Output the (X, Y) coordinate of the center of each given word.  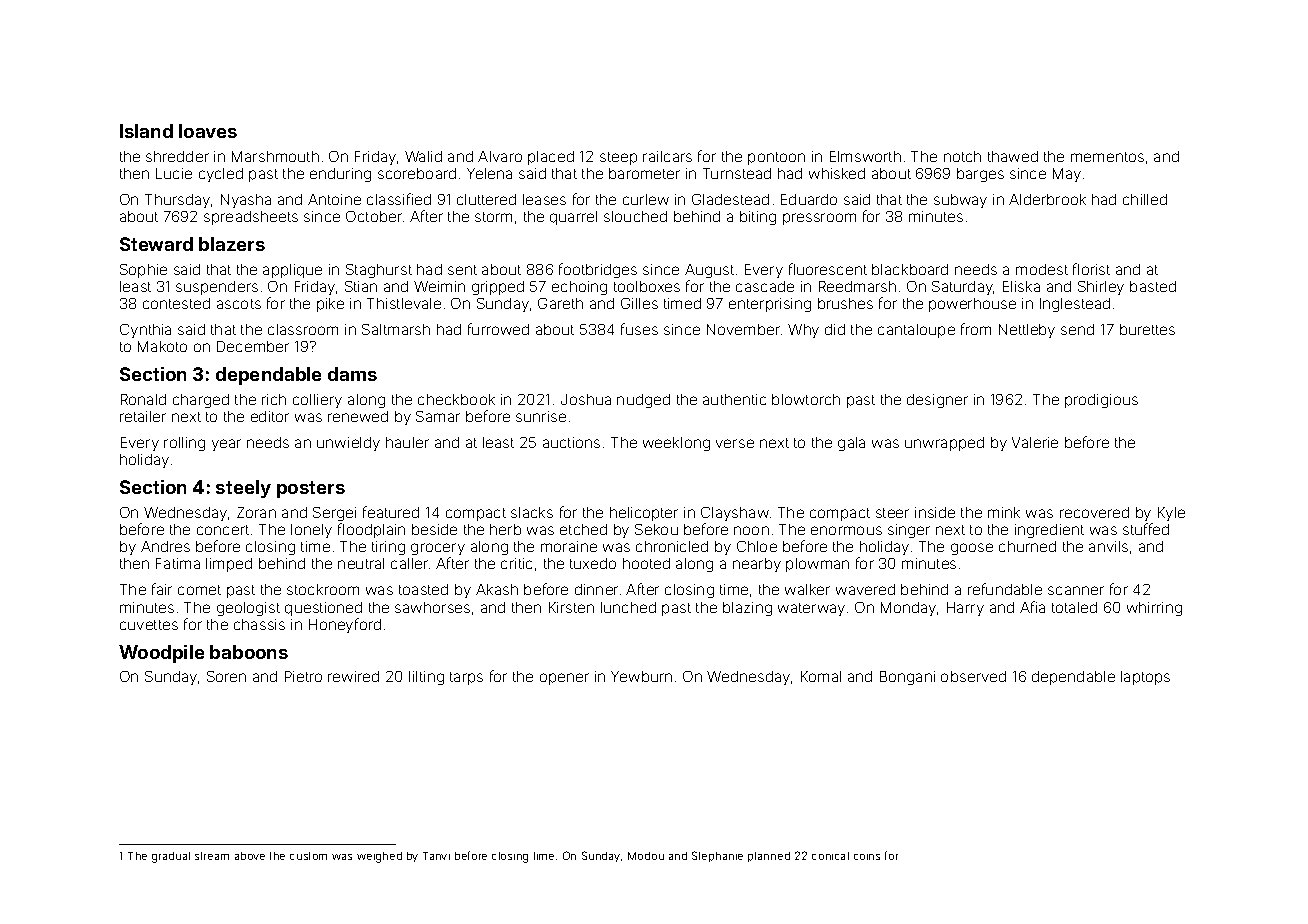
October (374, 216)
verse (735, 443)
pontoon (776, 158)
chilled (1145, 199)
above (250, 856)
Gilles (639, 303)
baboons (249, 652)
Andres (165, 546)
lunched (628, 607)
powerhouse (972, 305)
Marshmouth (275, 156)
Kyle (1171, 514)
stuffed (1146, 529)
